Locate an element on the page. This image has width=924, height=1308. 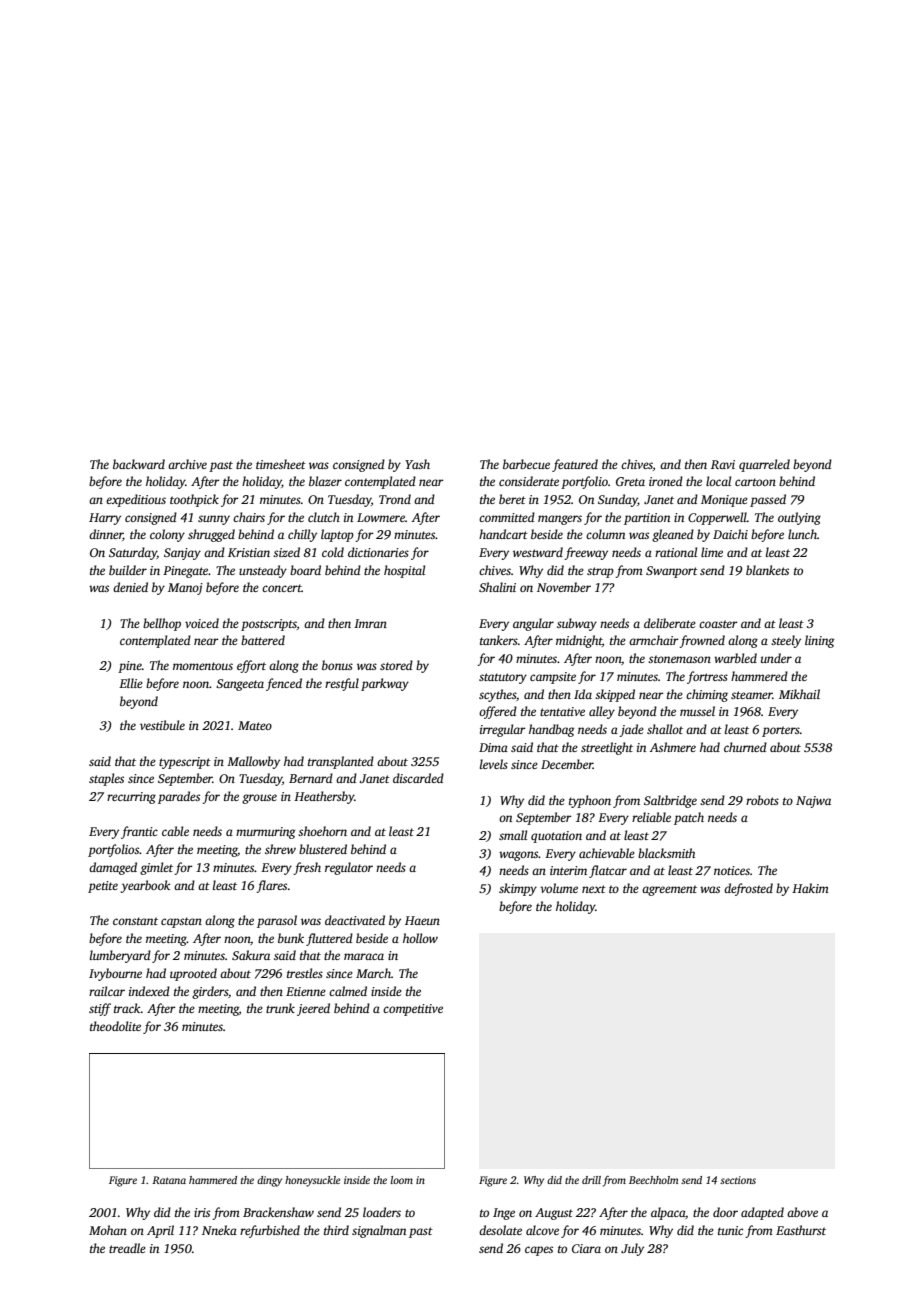
discarded is located at coordinates (418, 778).
